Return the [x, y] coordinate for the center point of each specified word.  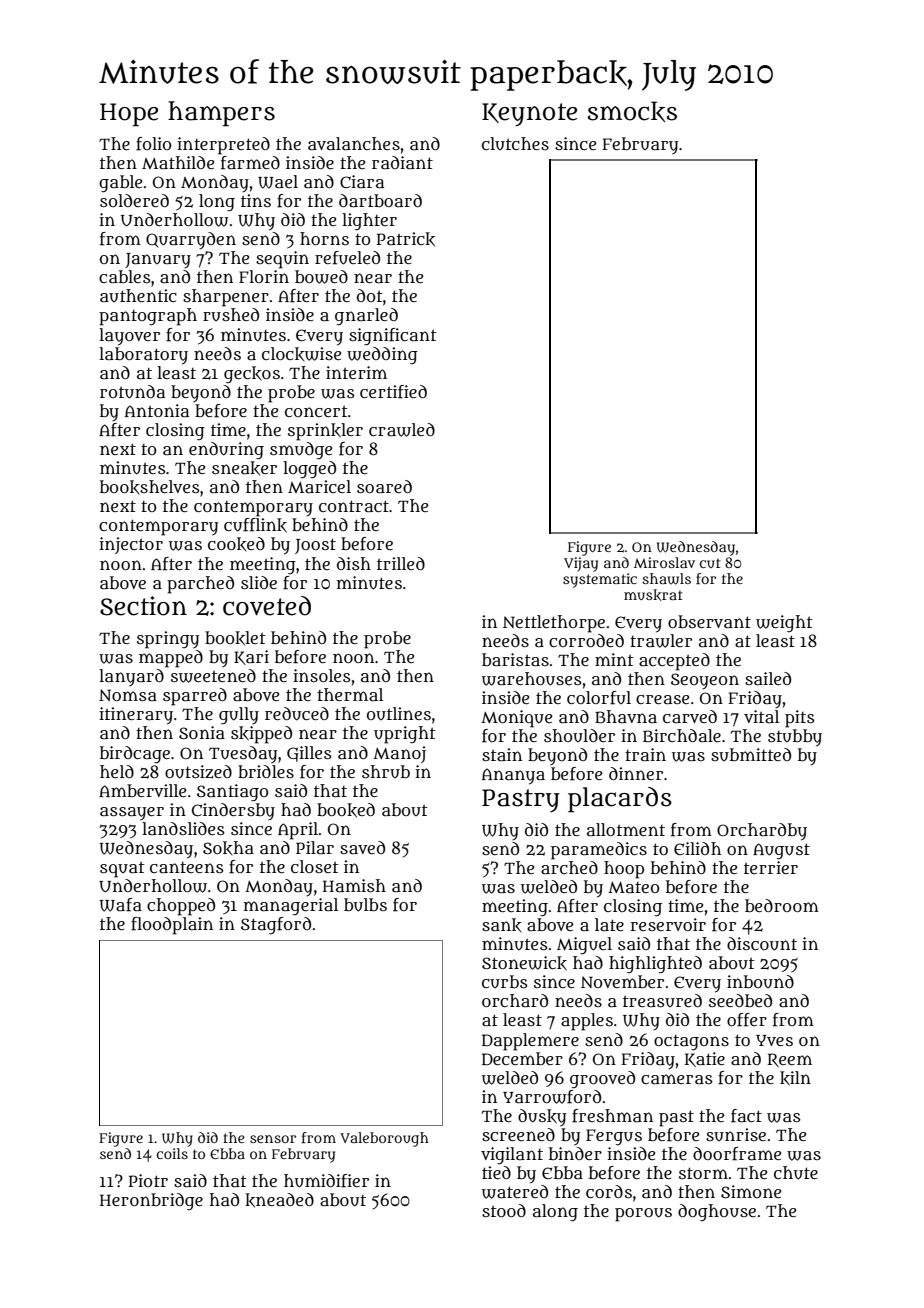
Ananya [513, 776]
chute [796, 1173]
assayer [132, 814]
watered [515, 1192]
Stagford [276, 925]
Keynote [529, 115]
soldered [134, 200]
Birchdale [682, 735]
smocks [632, 111]
